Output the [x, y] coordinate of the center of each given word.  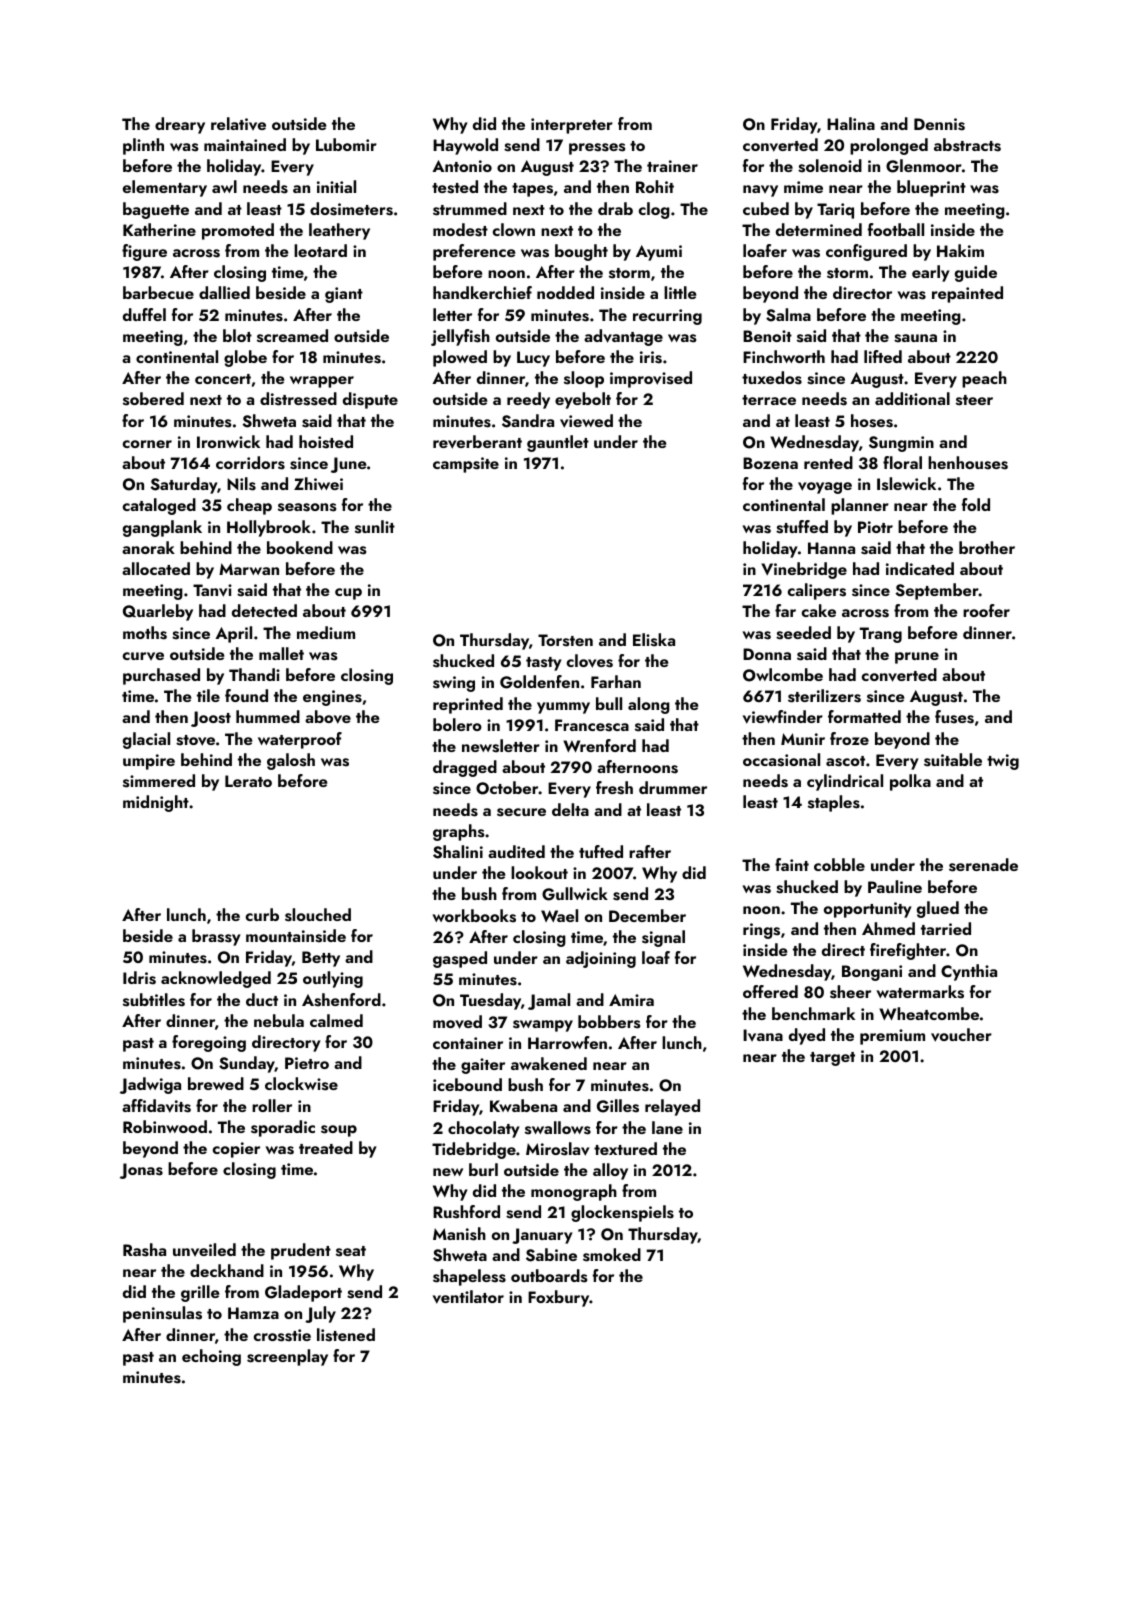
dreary [180, 125]
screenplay [287, 1357]
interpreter [572, 126]
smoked [612, 1255]
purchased [161, 676]
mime [803, 187]
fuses [954, 717]
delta [570, 809]
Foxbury [558, 1298]
